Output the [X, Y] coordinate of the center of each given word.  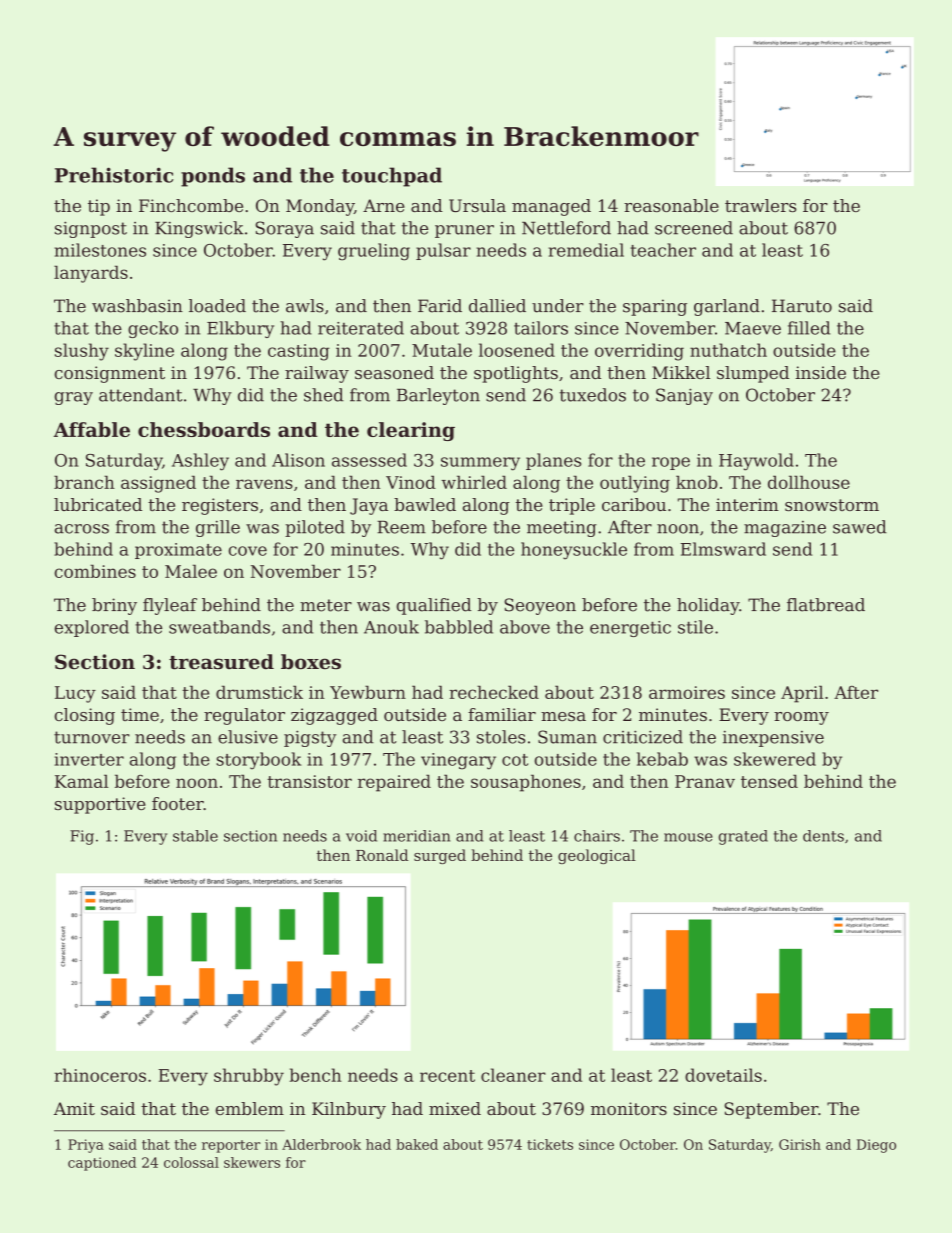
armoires [687, 692]
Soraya [284, 229]
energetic [630, 629]
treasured [221, 662]
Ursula [477, 205]
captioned [102, 1164]
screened [694, 228]
